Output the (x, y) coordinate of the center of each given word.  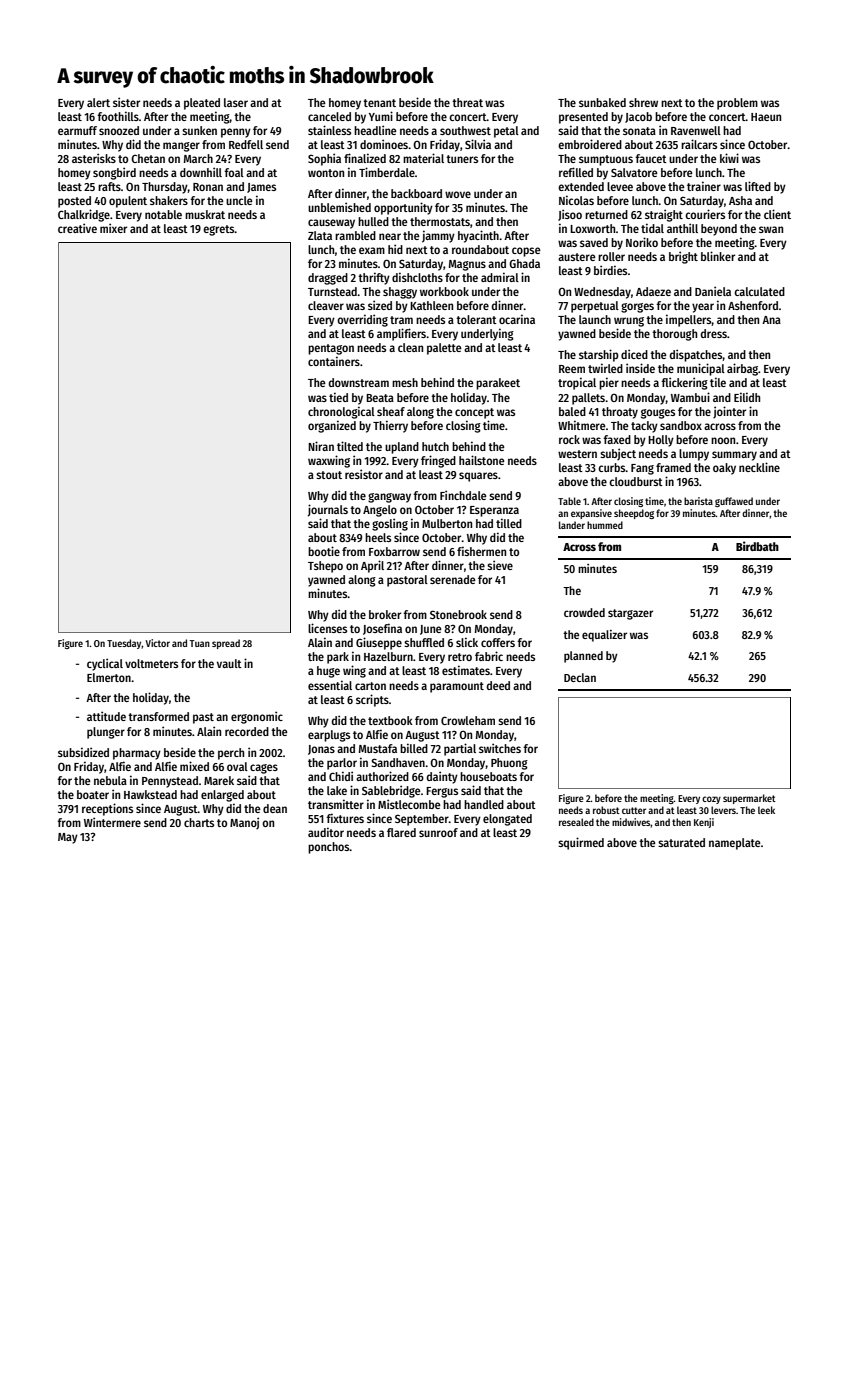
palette (444, 349)
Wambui (690, 397)
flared (401, 832)
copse (526, 252)
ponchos (329, 848)
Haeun (766, 117)
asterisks (94, 158)
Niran (321, 446)
